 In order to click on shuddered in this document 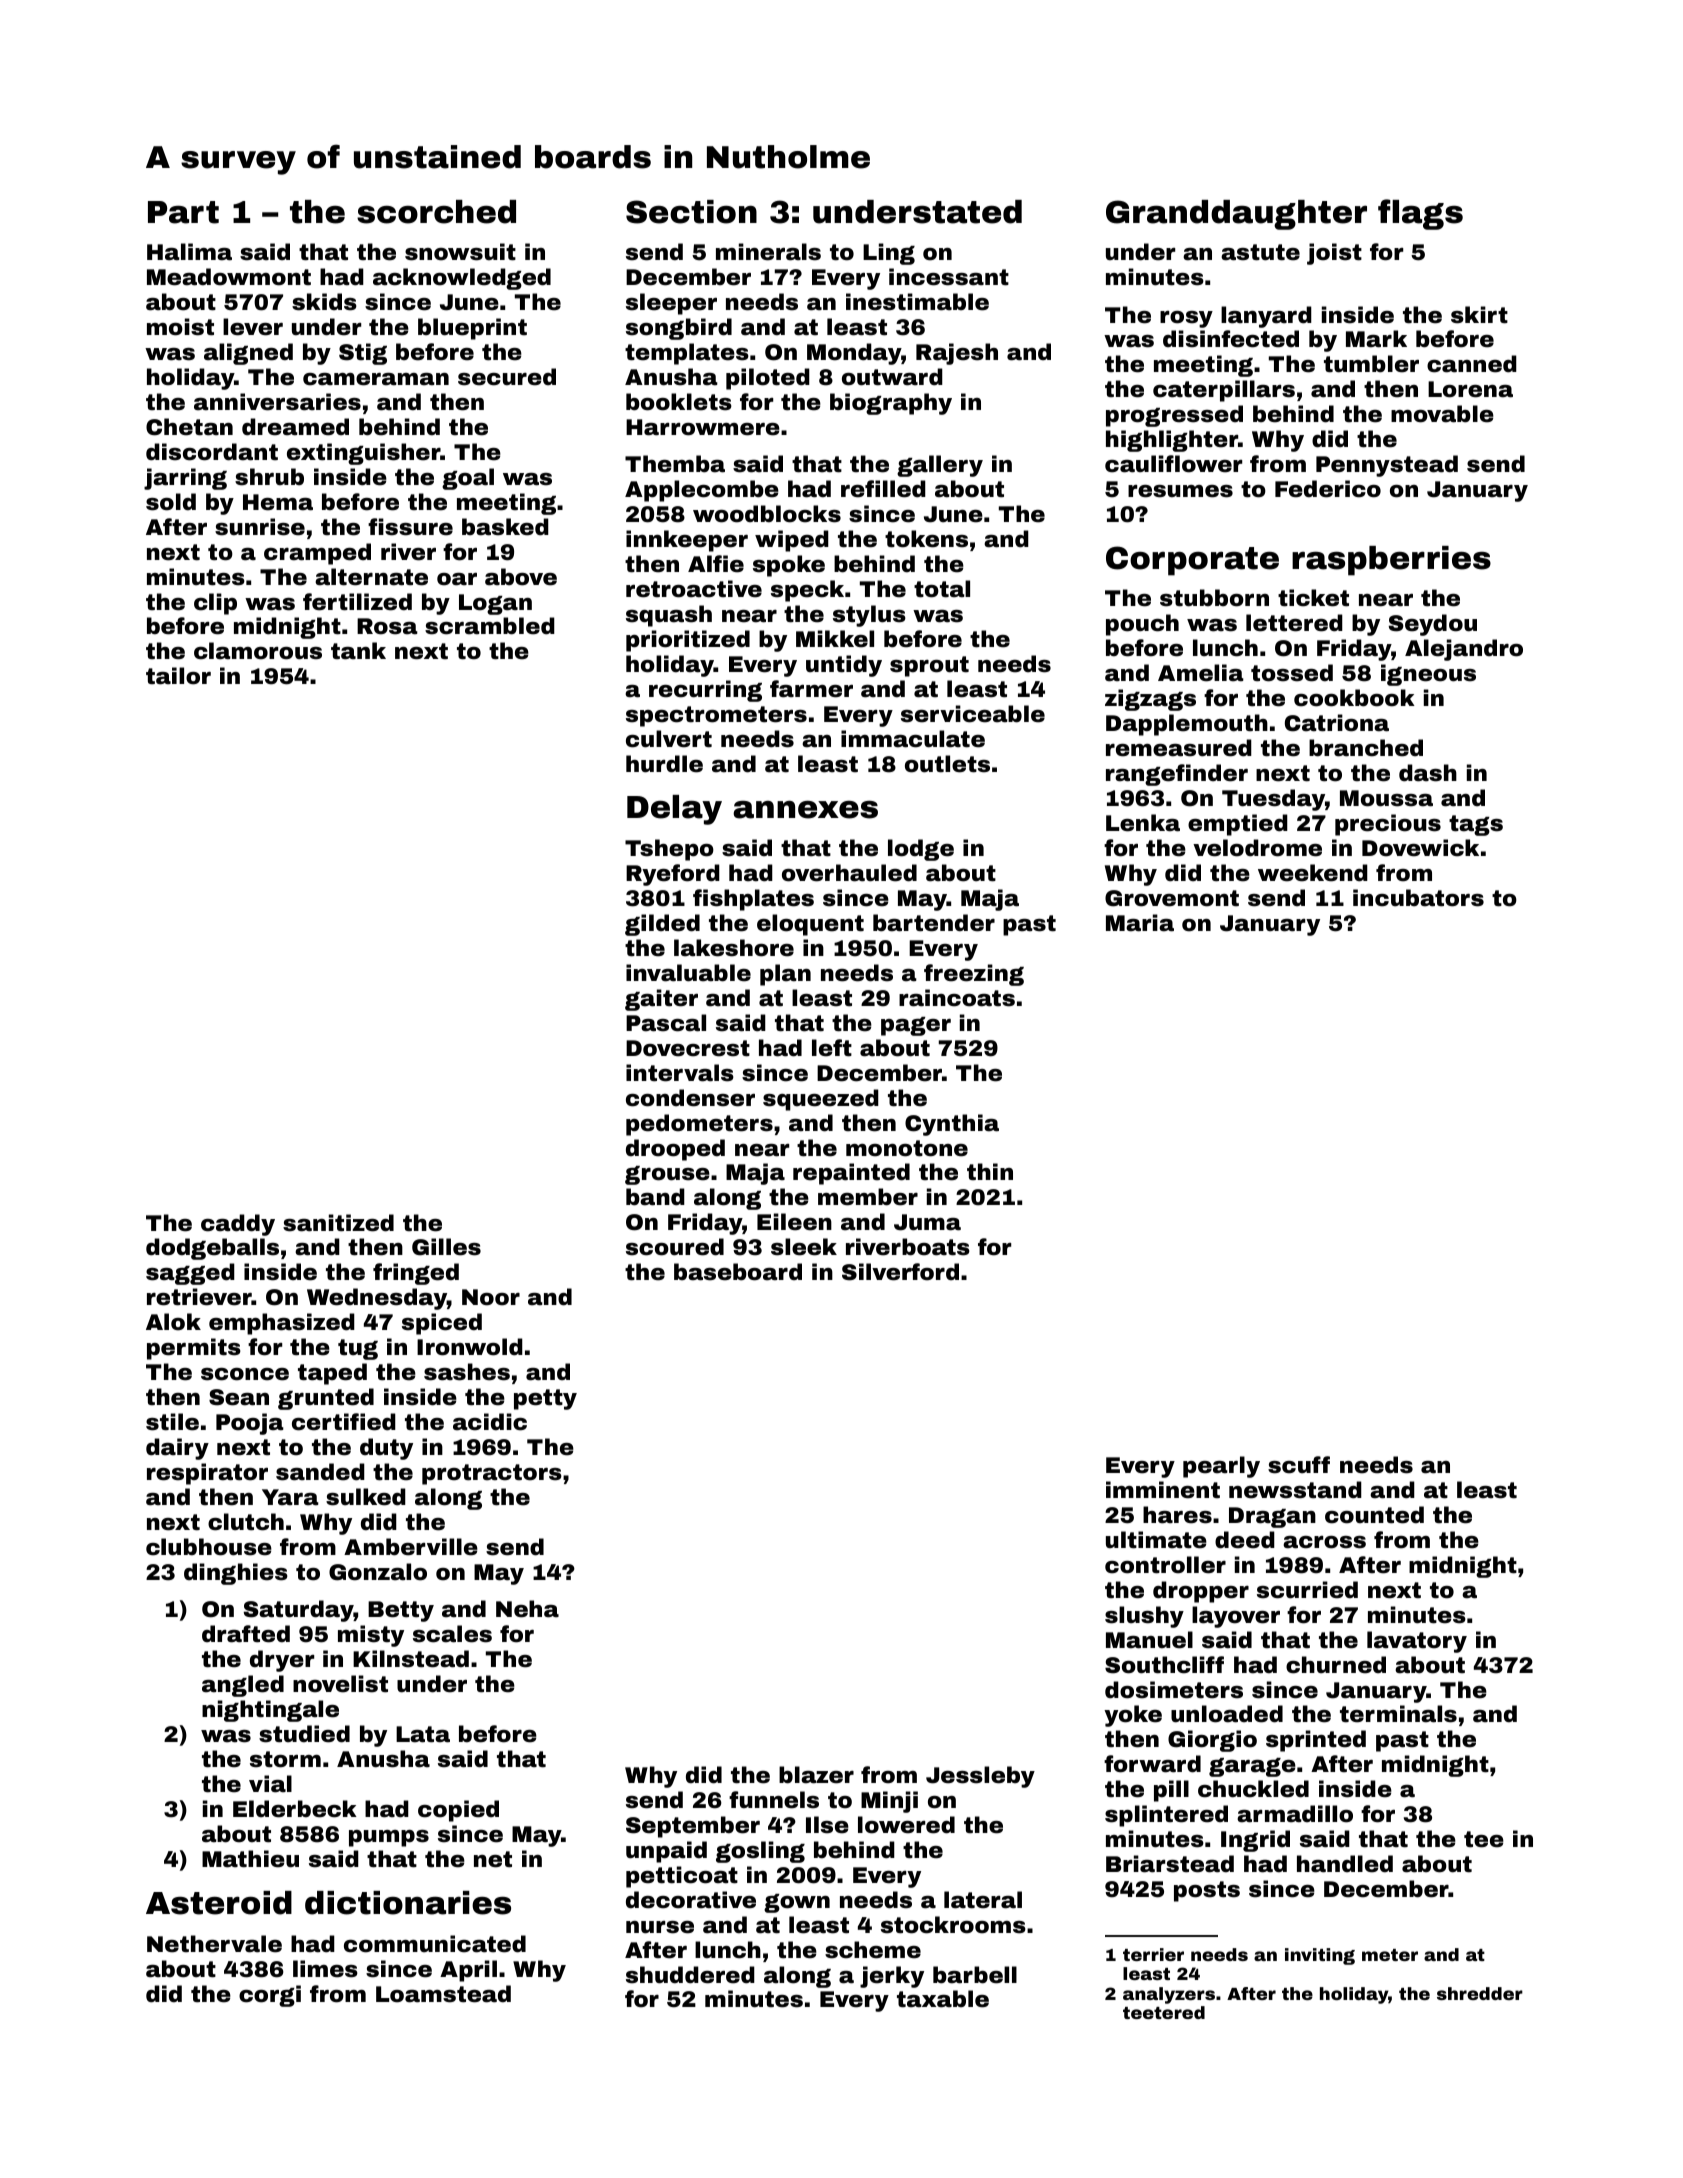, I will do `click(690, 1975)`.
